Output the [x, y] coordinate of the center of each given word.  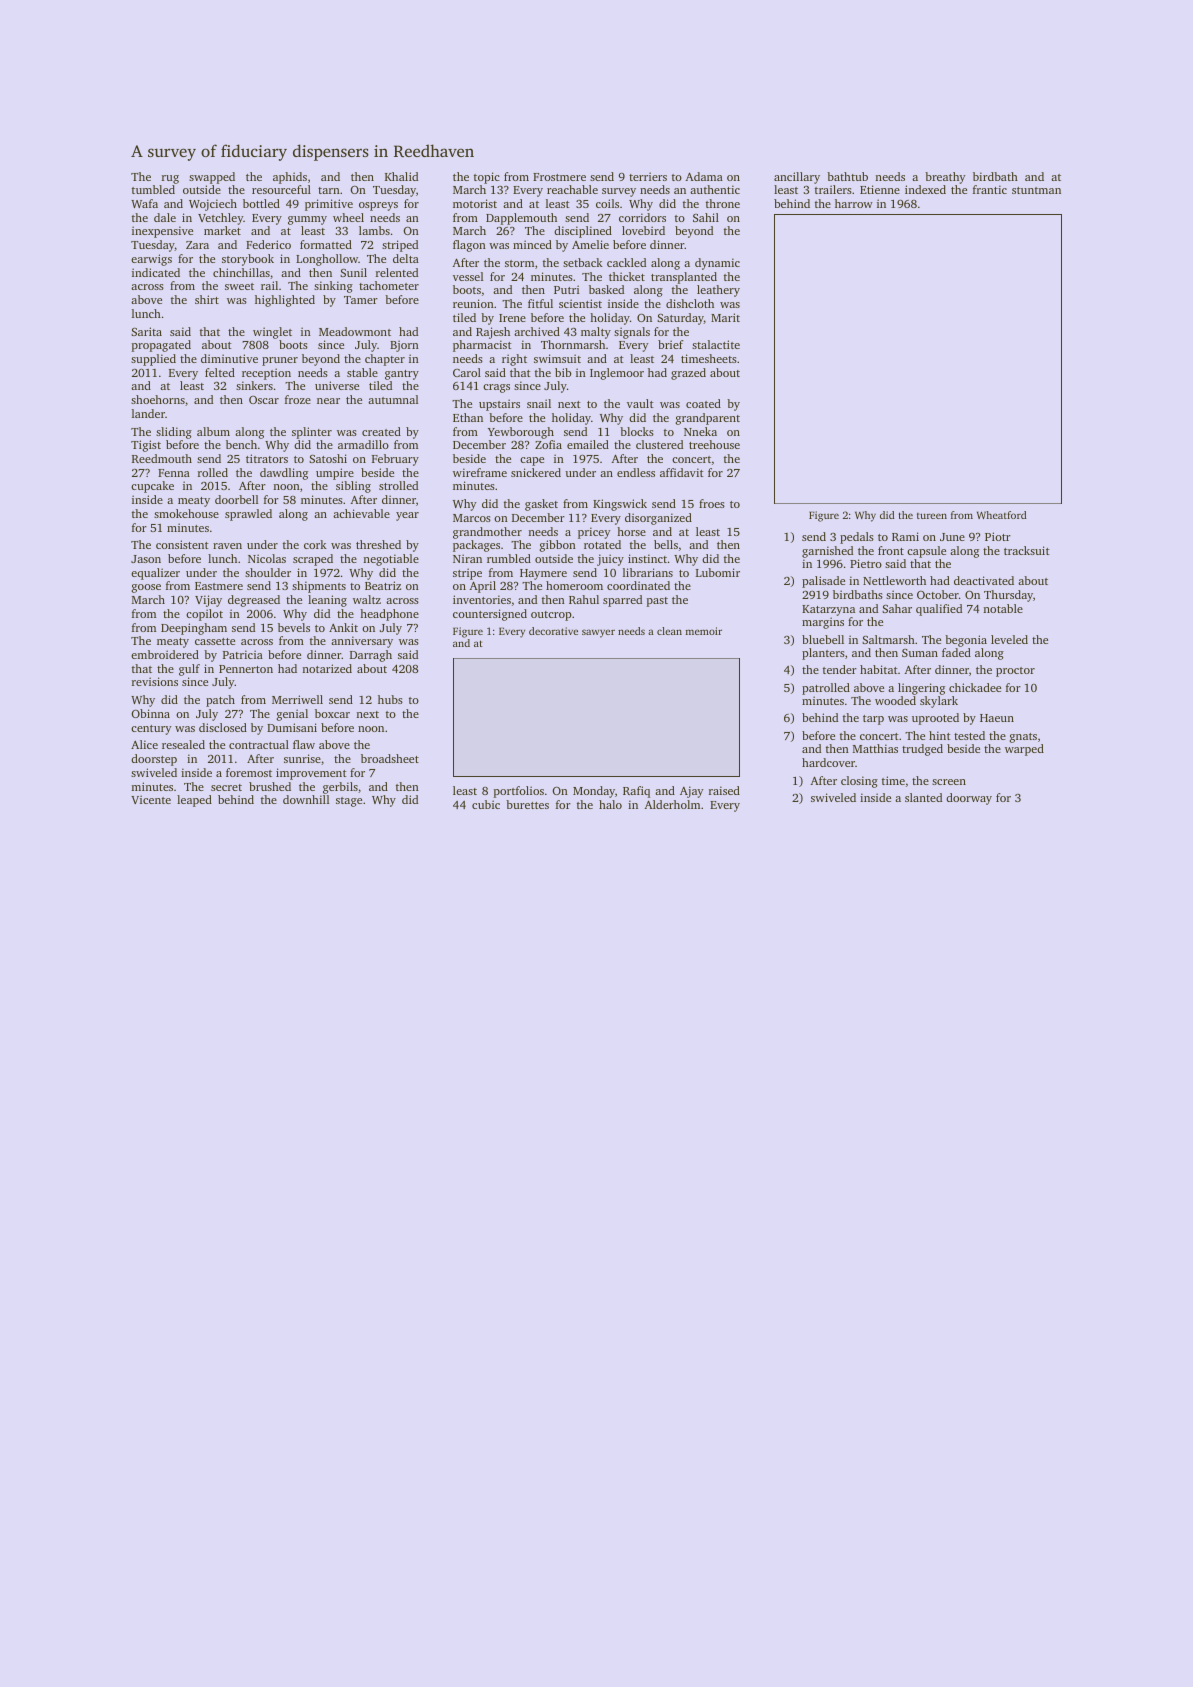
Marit [725, 317]
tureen [932, 516]
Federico [268, 244]
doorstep [154, 760]
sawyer [598, 633]
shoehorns [158, 399]
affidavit [682, 472]
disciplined [583, 232]
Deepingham [194, 629]
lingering [921, 689]
